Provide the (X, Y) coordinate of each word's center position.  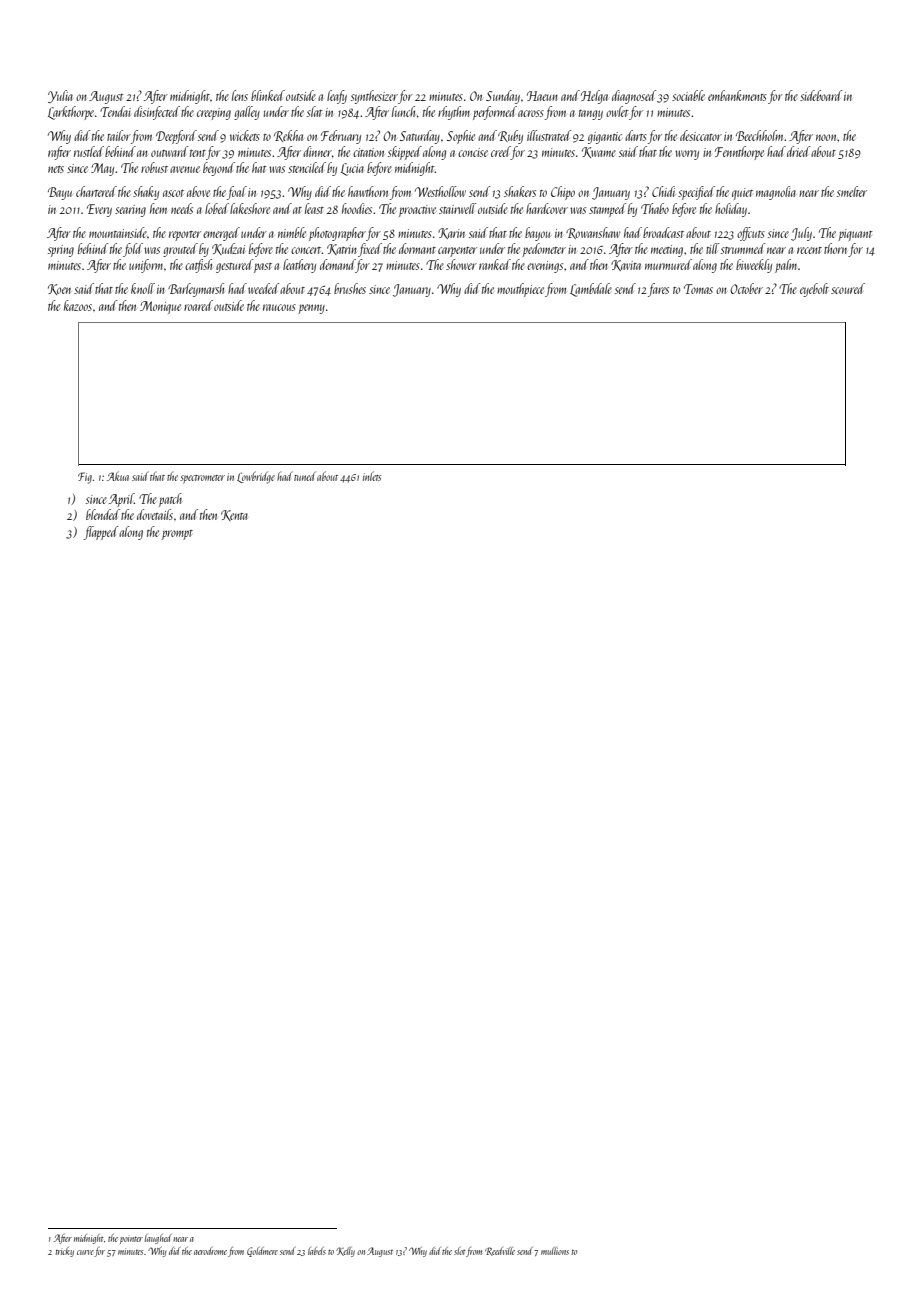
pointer (131, 1239)
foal (237, 193)
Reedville (500, 1251)
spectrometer (202, 479)
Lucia (352, 169)
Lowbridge (256, 477)
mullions (555, 1251)
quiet (742, 194)
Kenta (234, 515)
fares (658, 290)
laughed (158, 1239)
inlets (372, 476)
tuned (305, 476)
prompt (177, 535)
